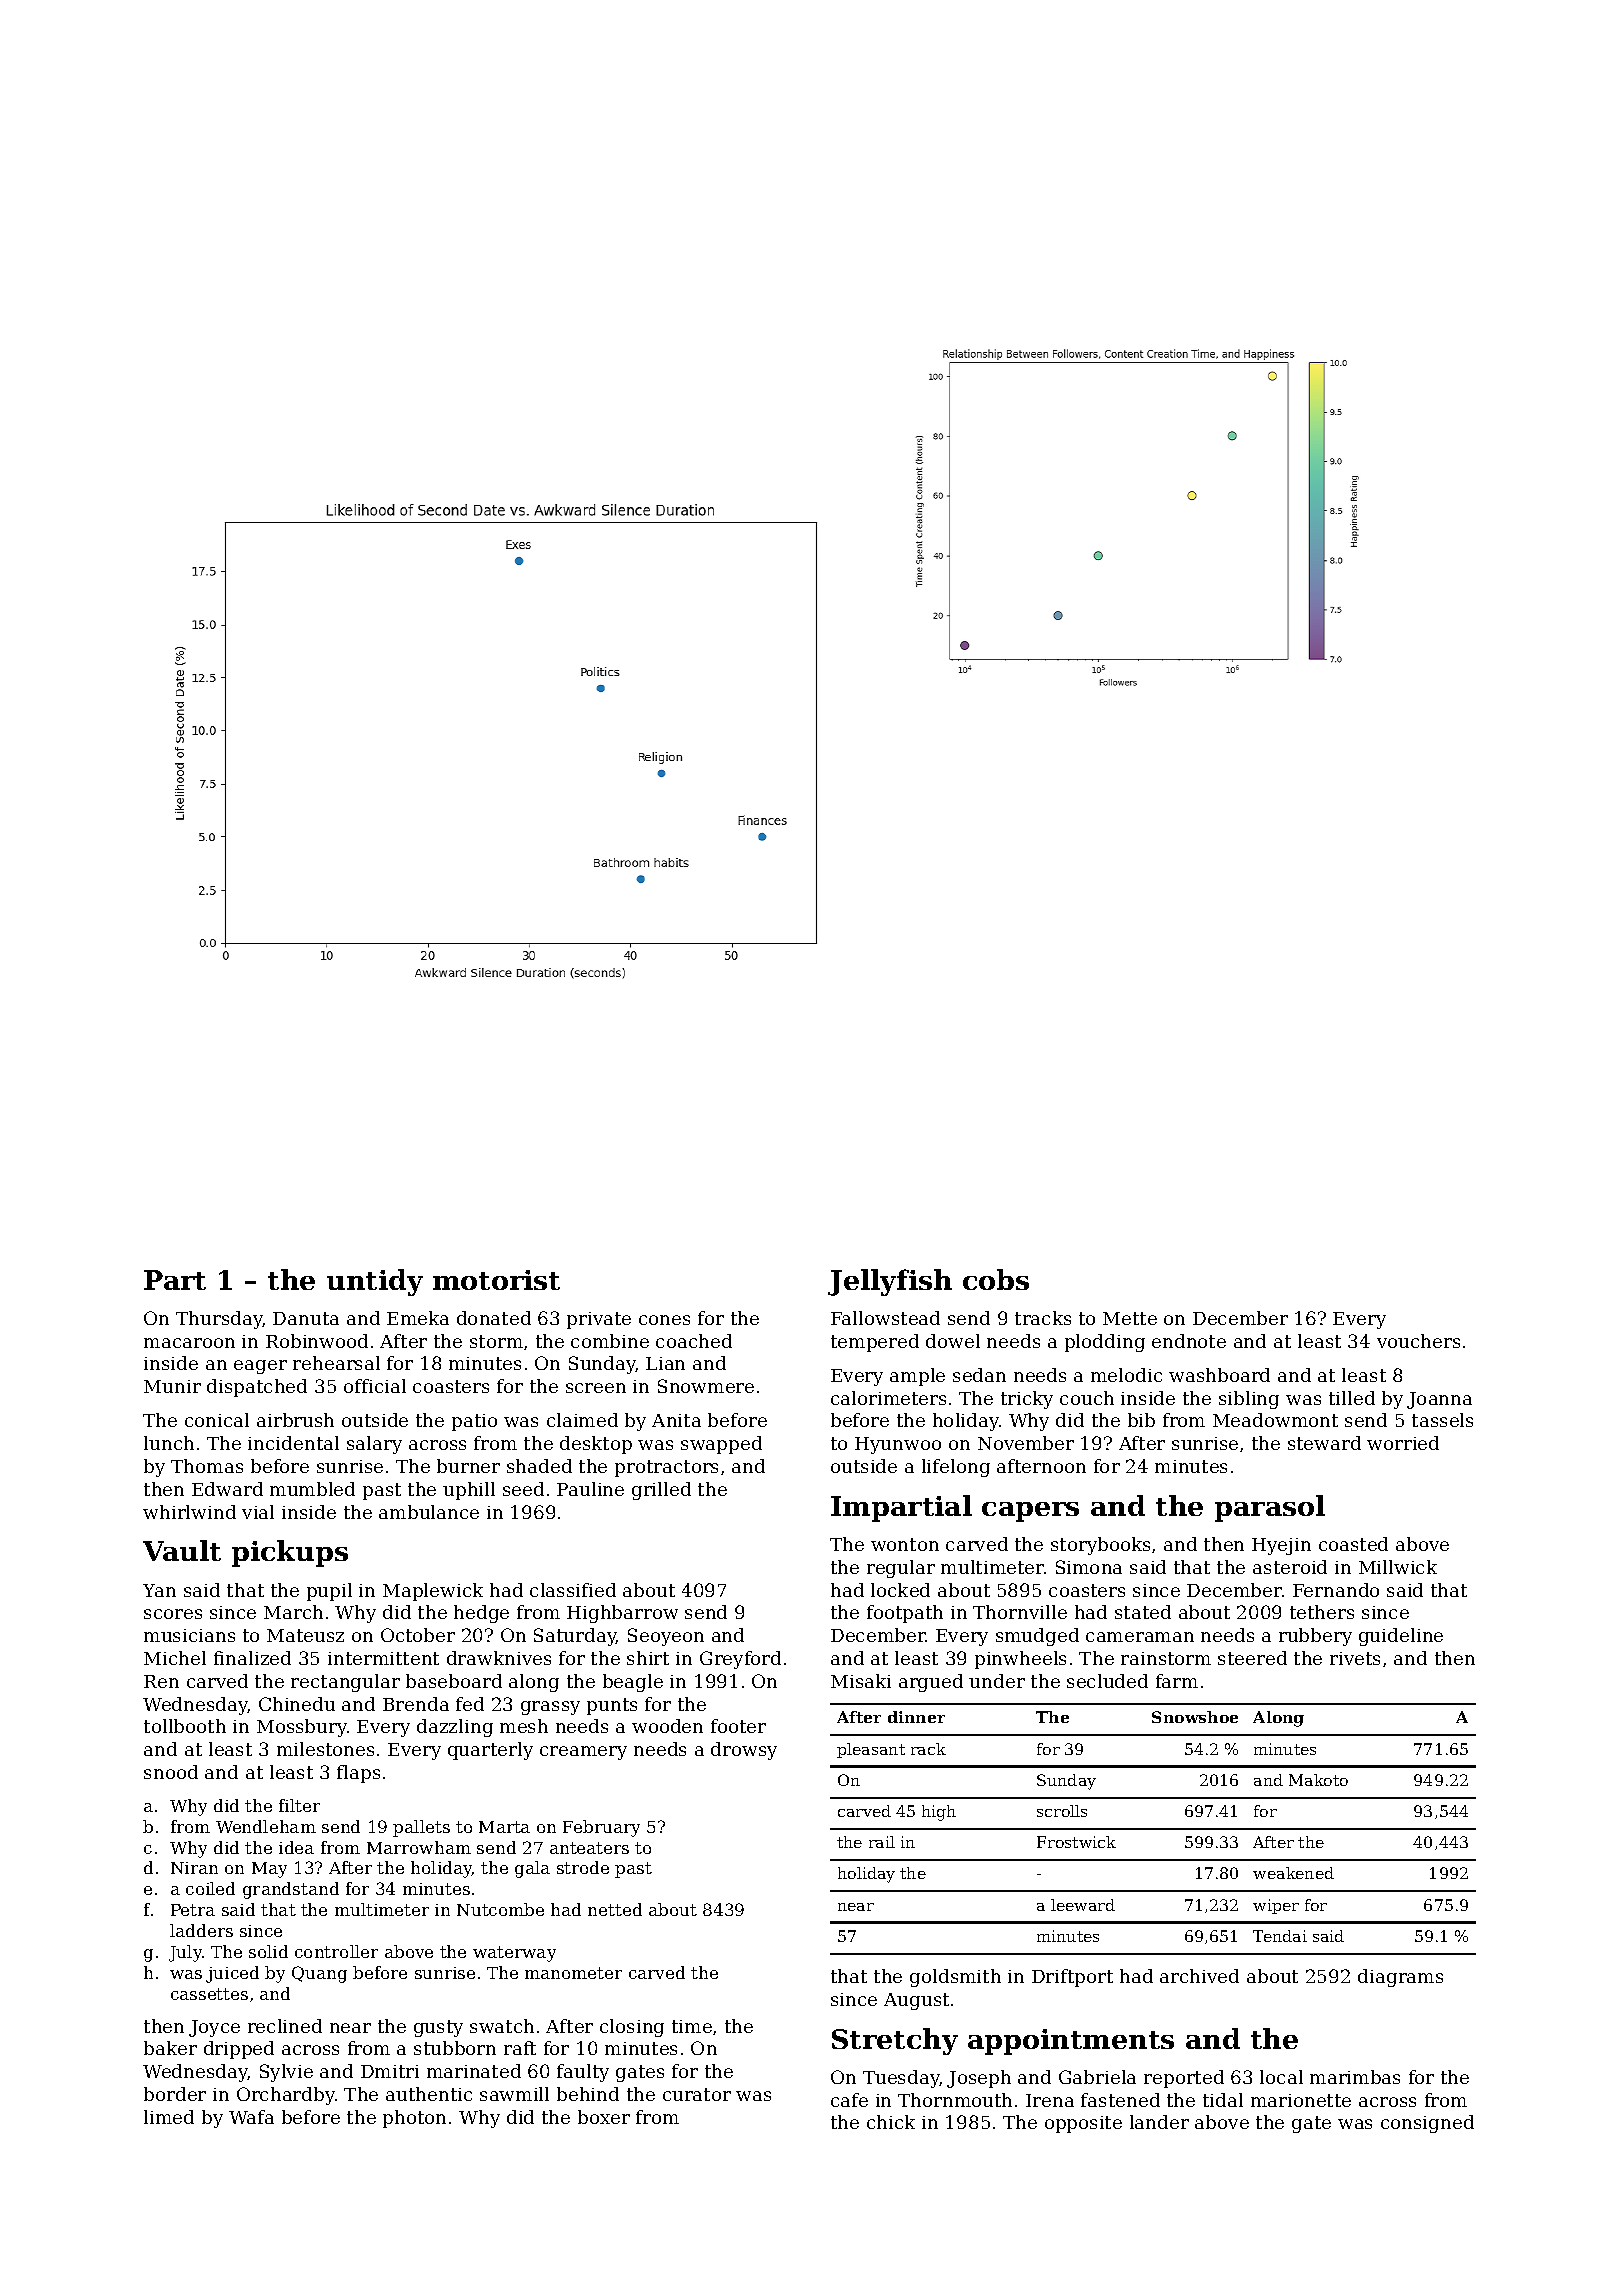  I want to click on pleasant, so click(871, 1750).
